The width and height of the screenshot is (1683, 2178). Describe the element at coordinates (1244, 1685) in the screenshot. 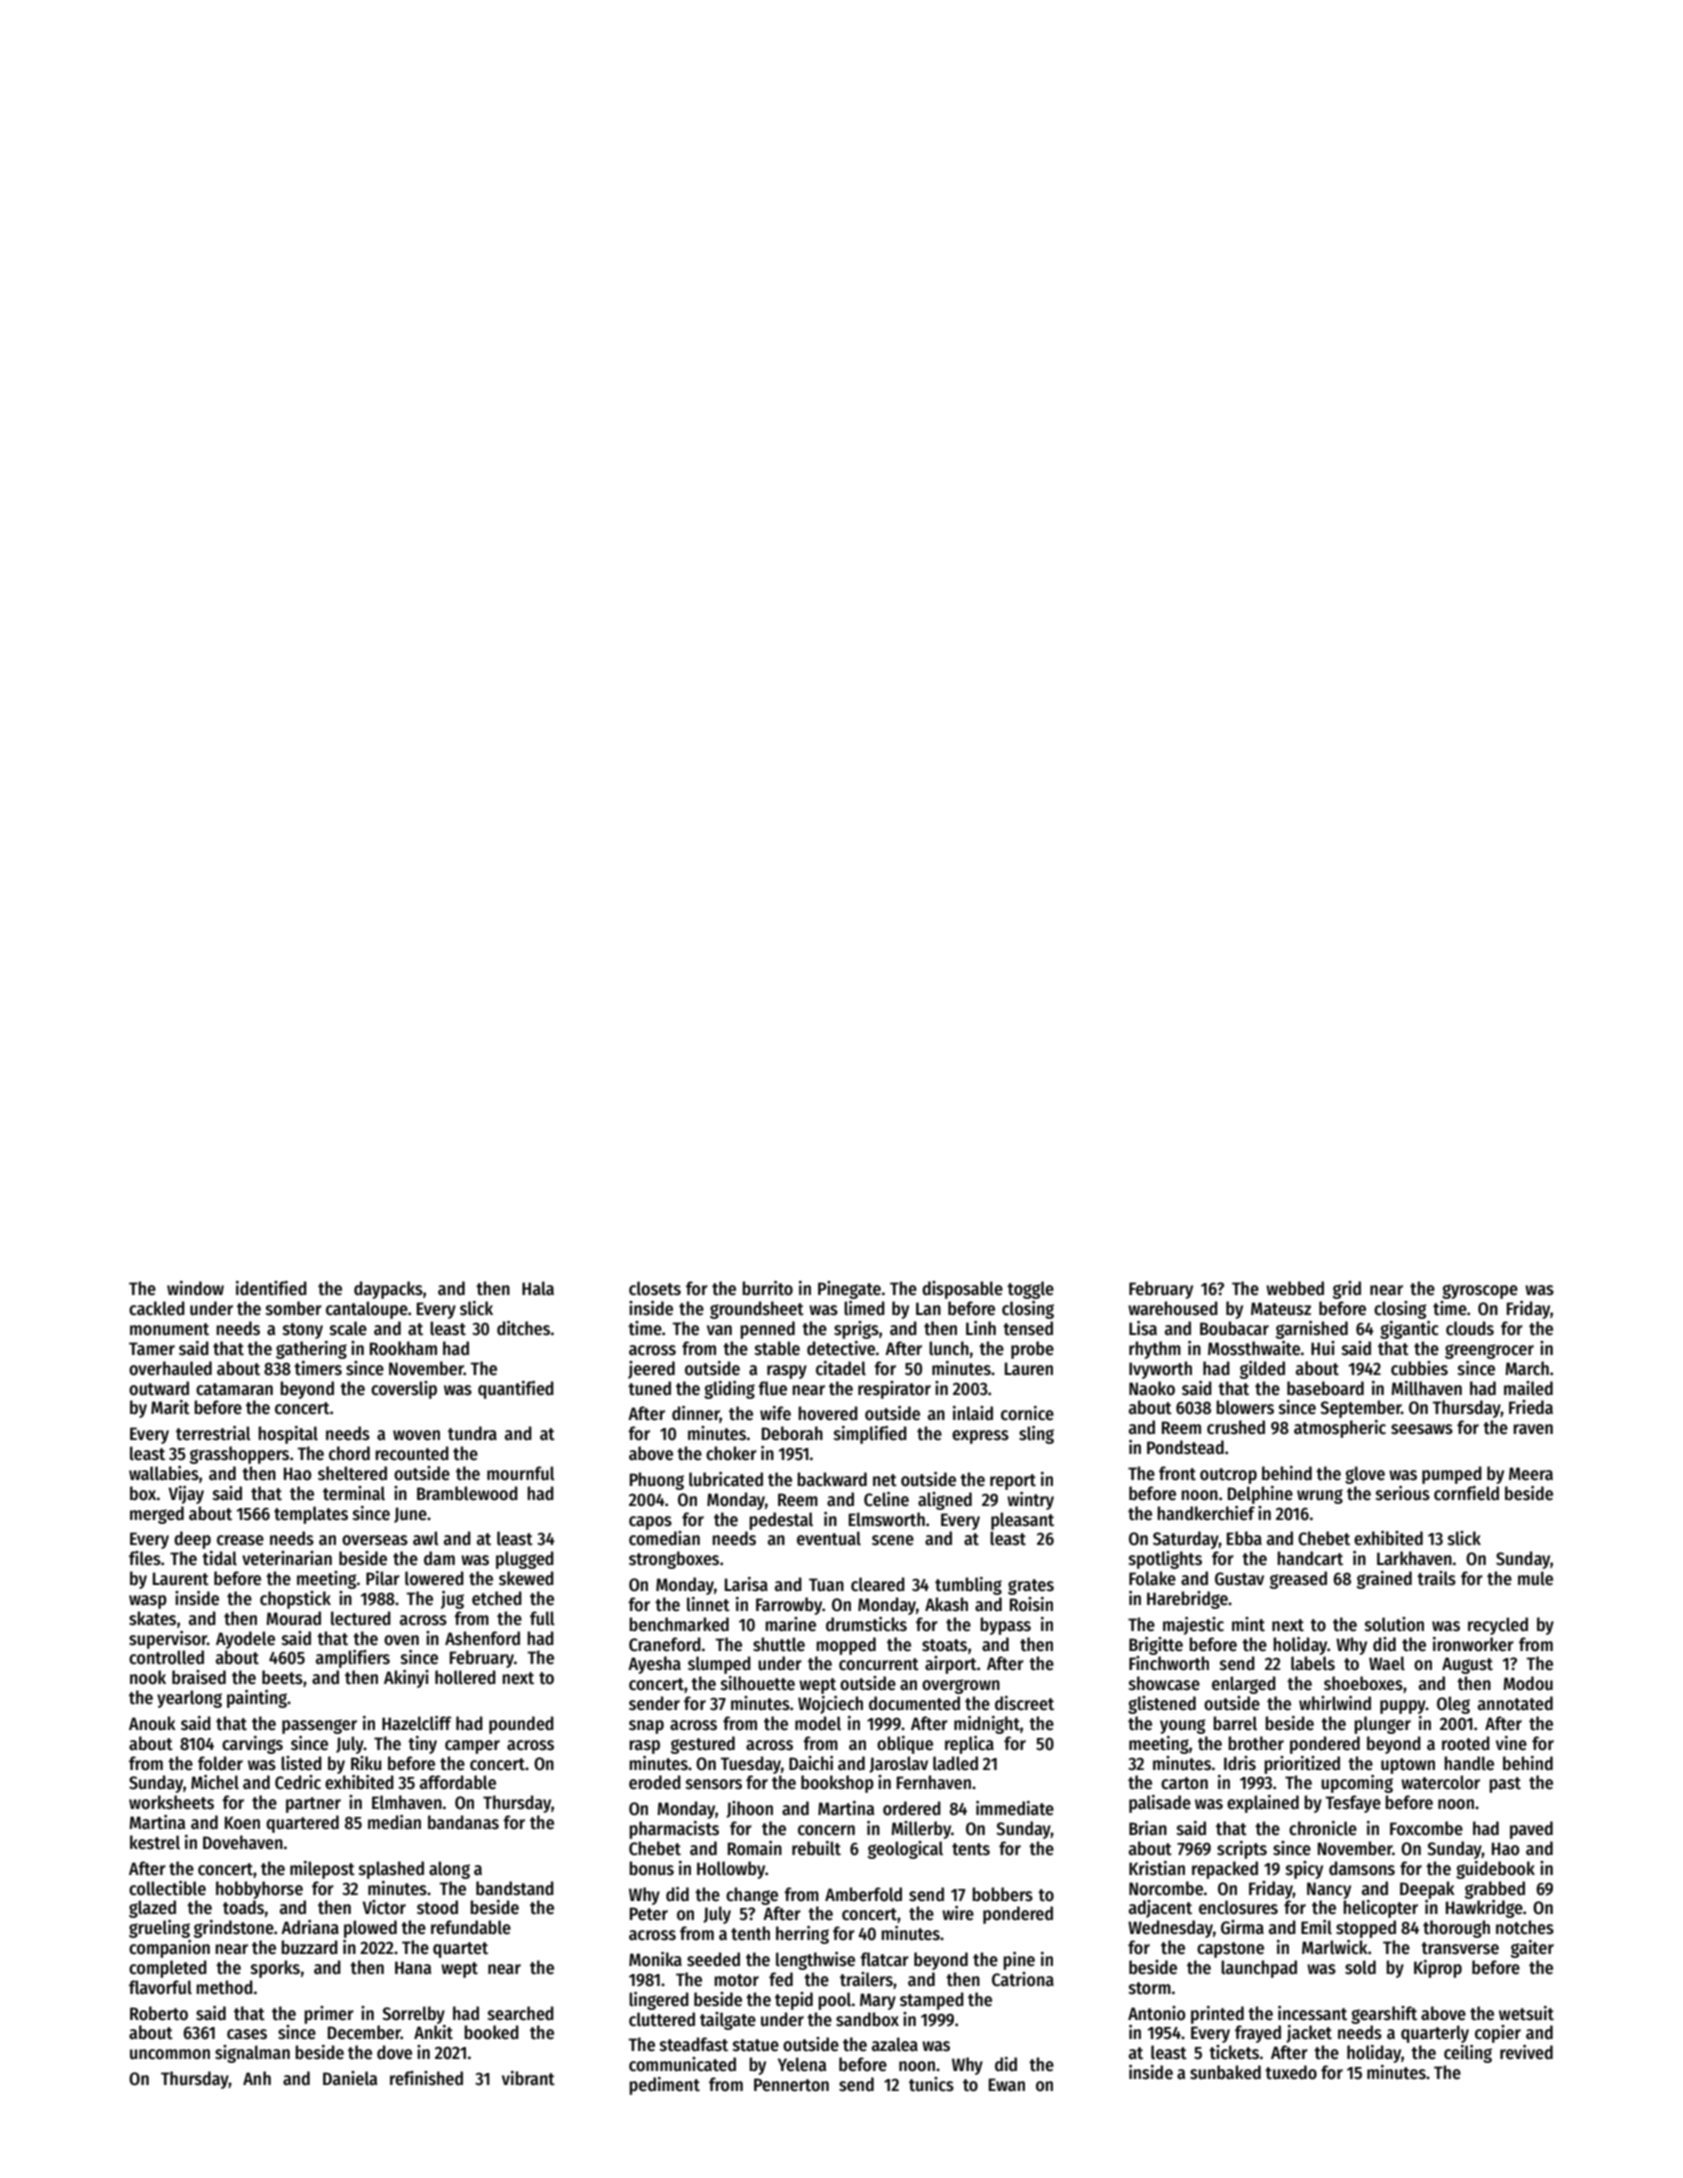

I see `enlarged` at that location.
